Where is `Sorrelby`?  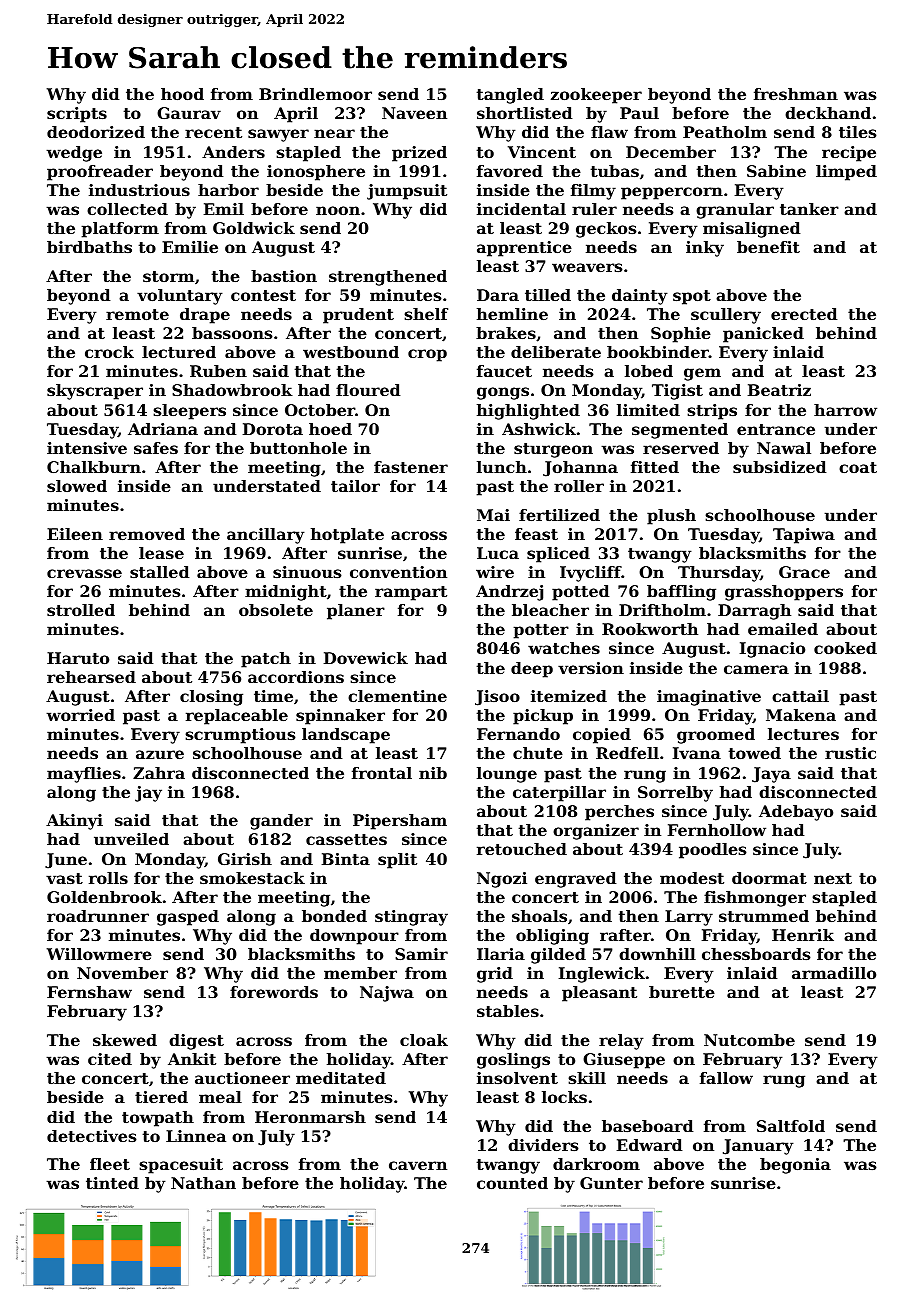 Sorrelby is located at coordinates (675, 794).
